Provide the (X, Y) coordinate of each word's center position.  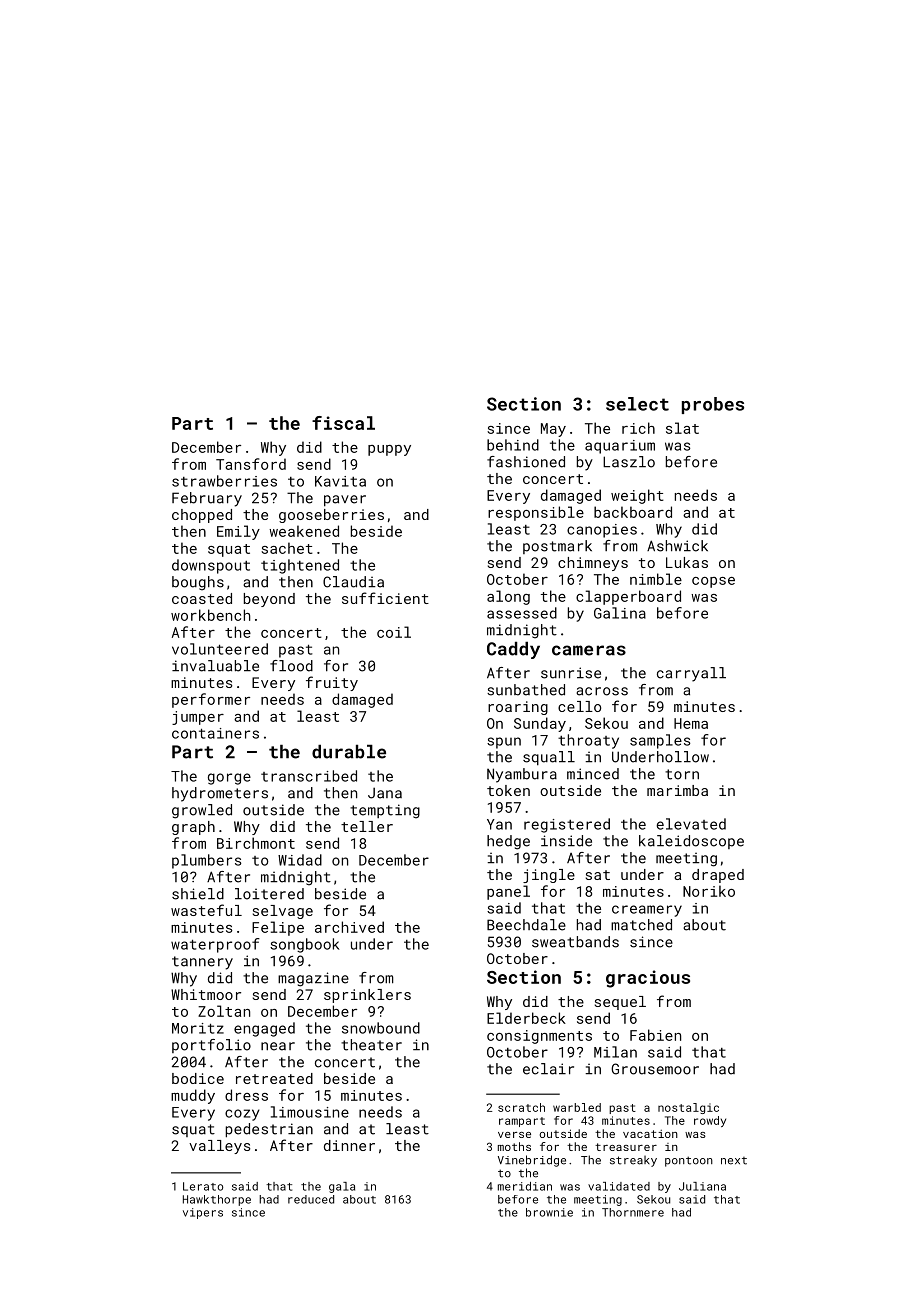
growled (202, 811)
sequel (620, 1003)
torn (682, 774)
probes (713, 405)
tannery (202, 963)
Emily (238, 532)
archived (349, 927)
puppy (389, 450)
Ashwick (677, 546)
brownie (549, 1212)
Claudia (353, 582)
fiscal (343, 423)
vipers (203, 1213)
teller (367, 826)
